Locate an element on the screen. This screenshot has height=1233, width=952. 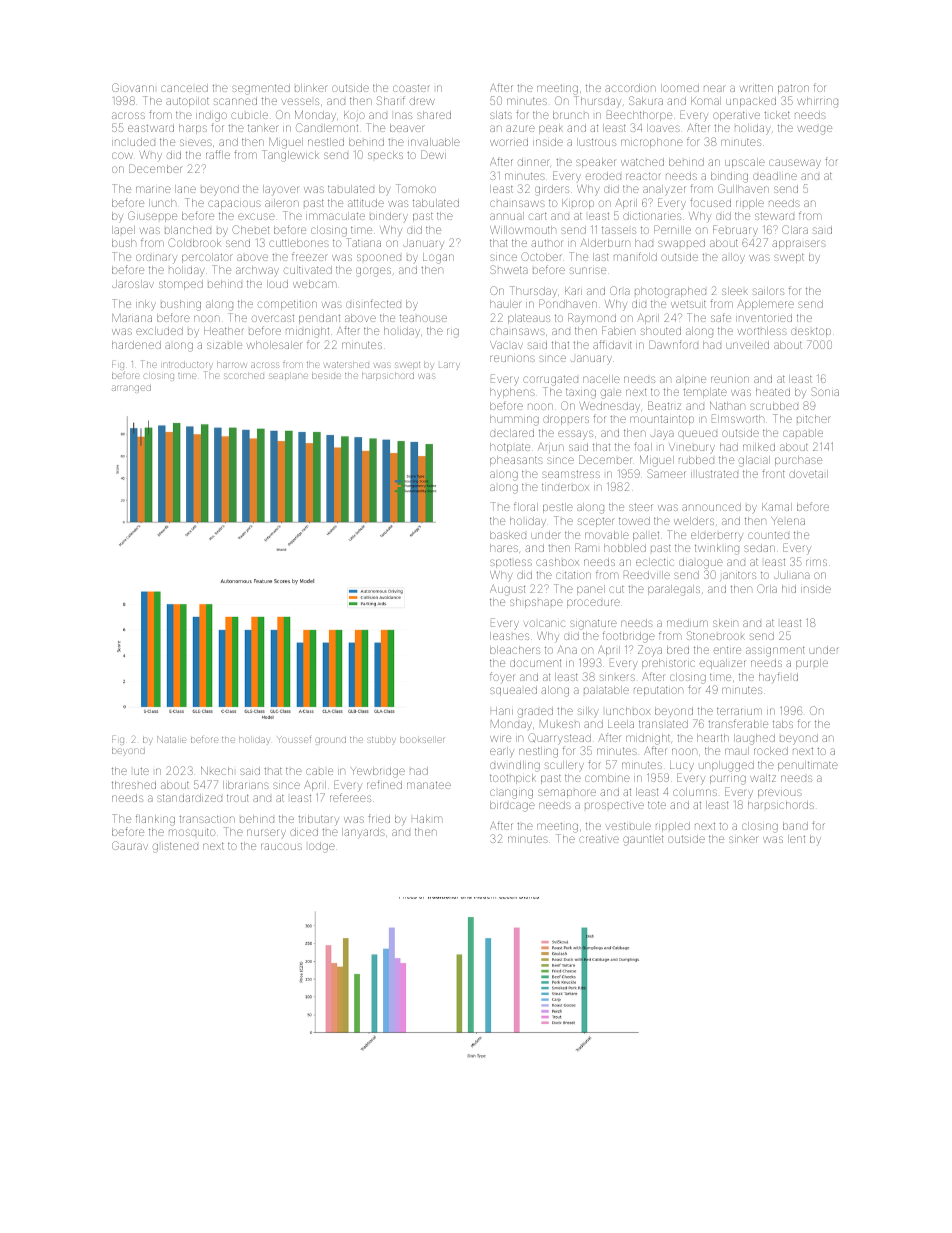
sunrise is located at coordinates (588, 270).
